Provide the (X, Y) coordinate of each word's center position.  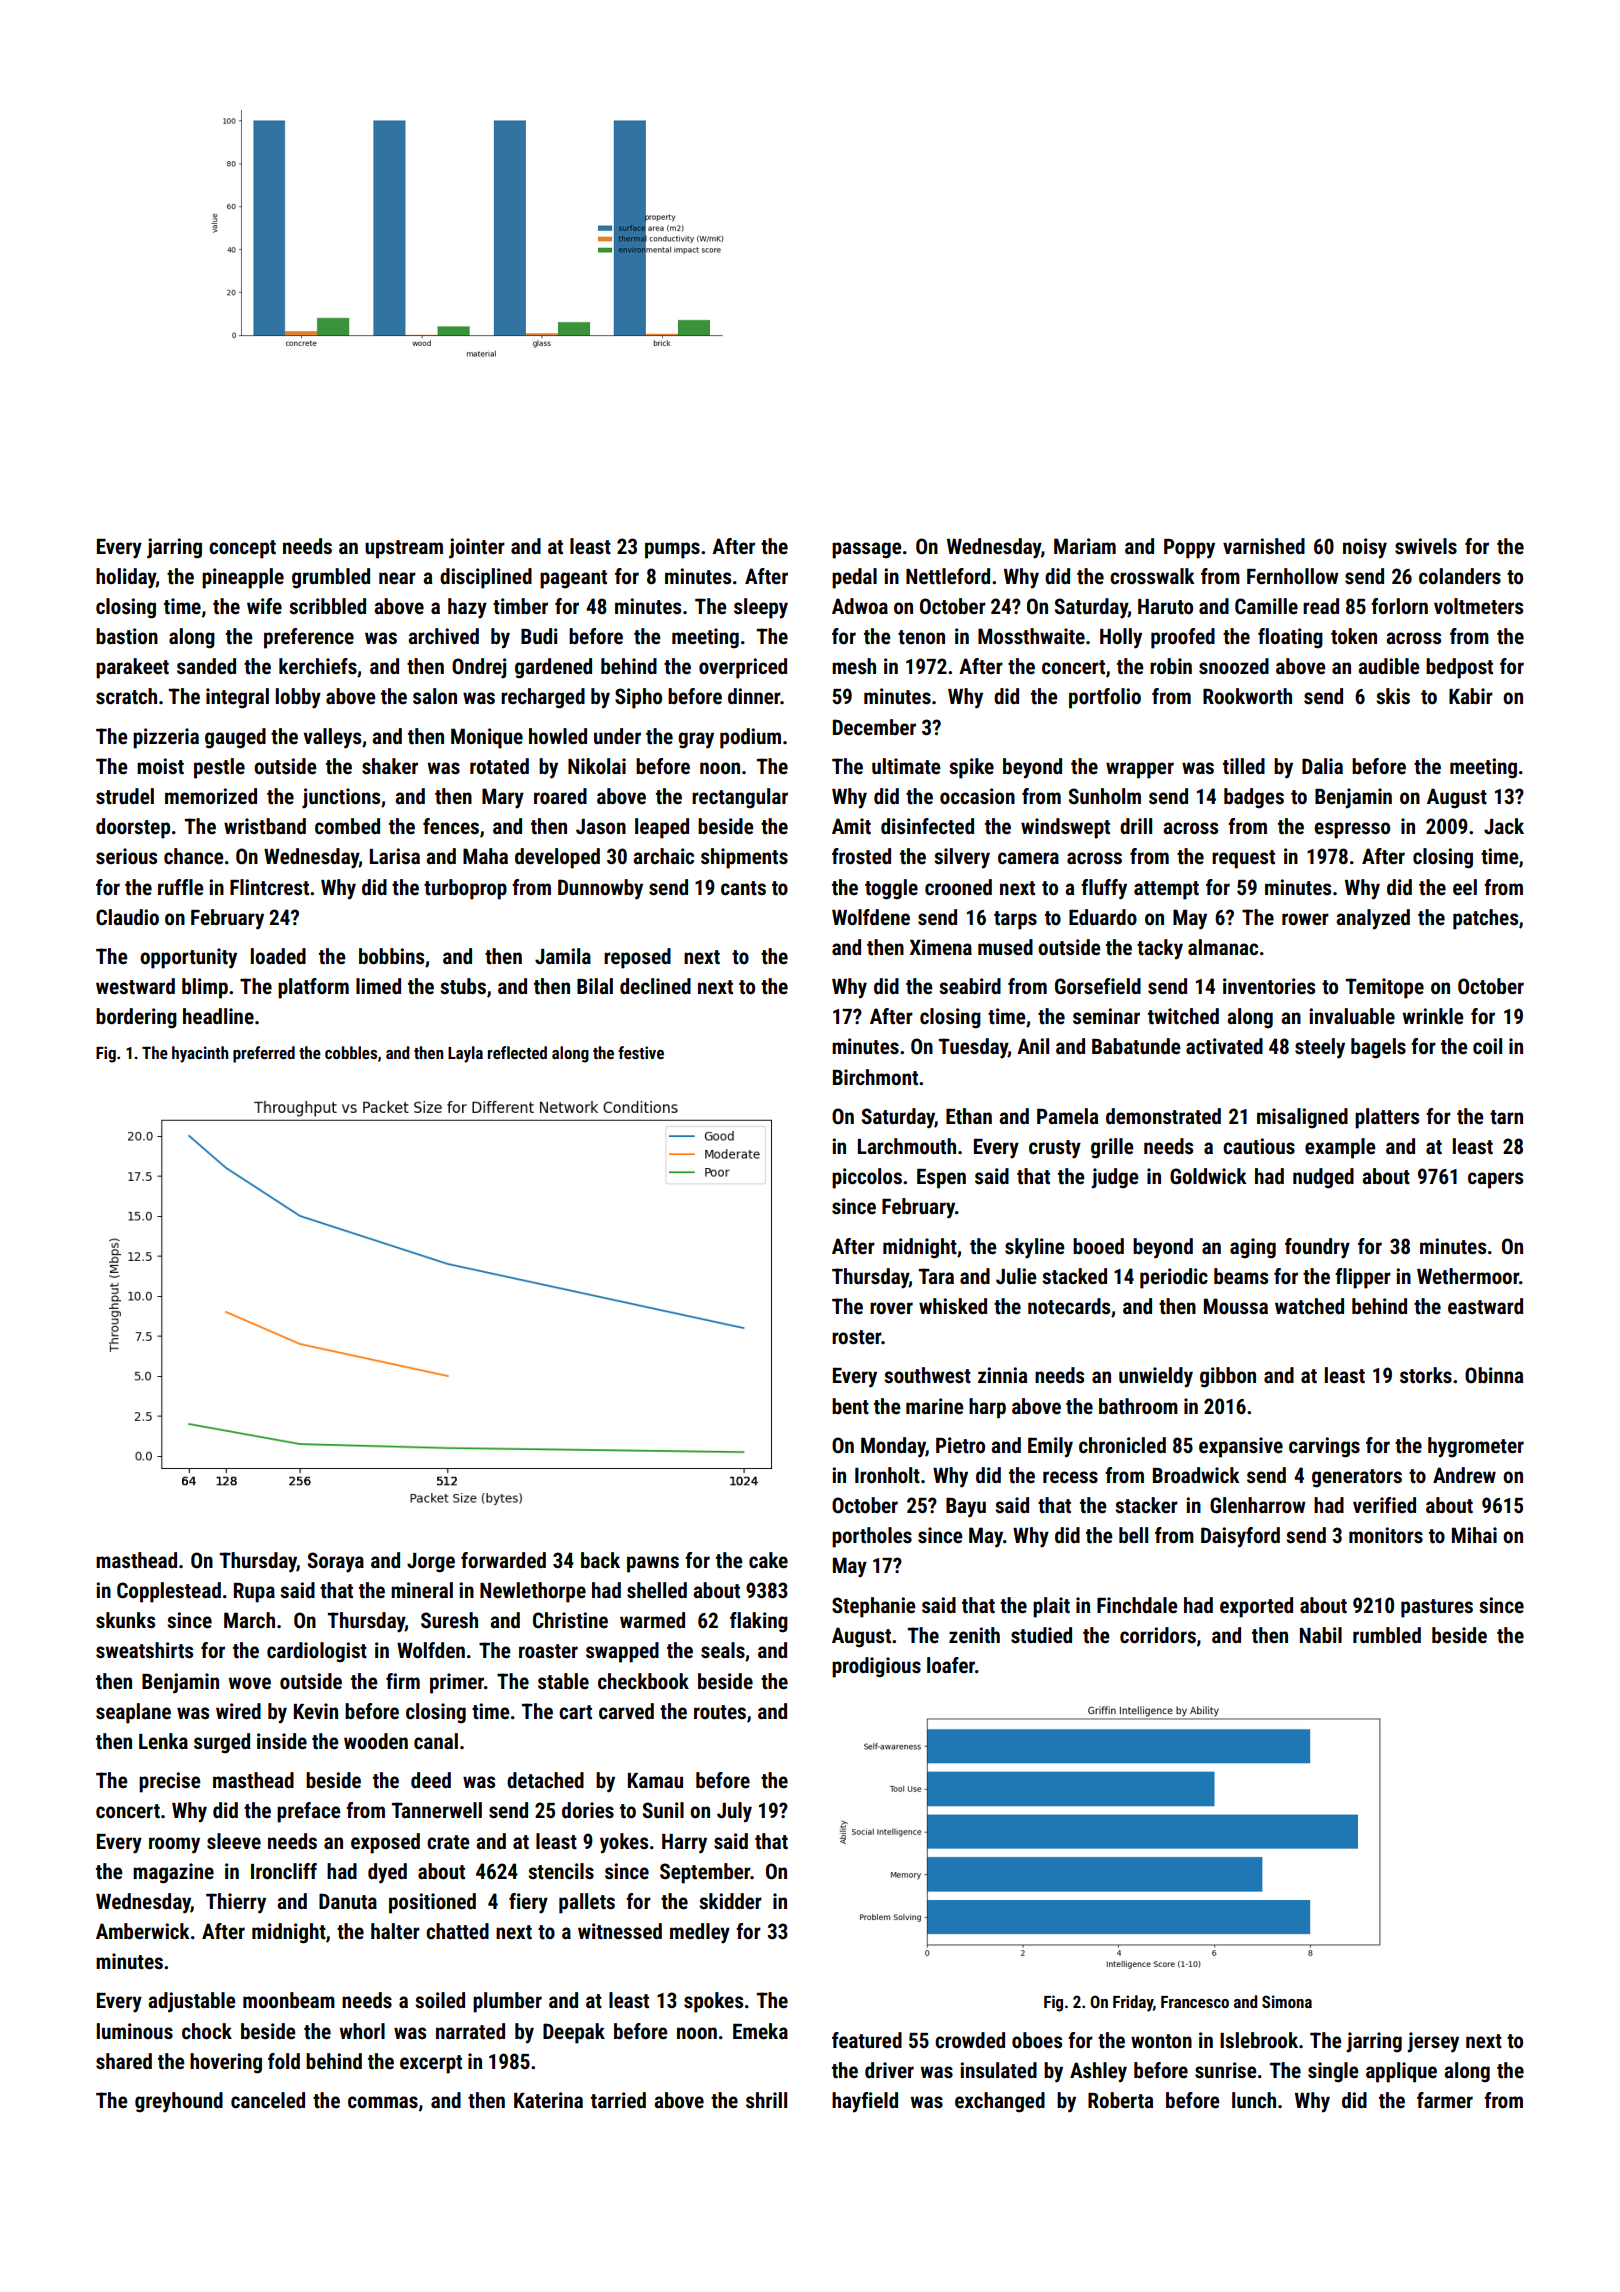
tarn (1506, 1117)
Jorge (431, 1563)
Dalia (1322, 766)
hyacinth (200, 1054)
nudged (1323, 1178)
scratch (126, 696)
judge (1115, 1178)
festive (641, 1052)
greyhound (179, 2102)
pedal (854, 578)
